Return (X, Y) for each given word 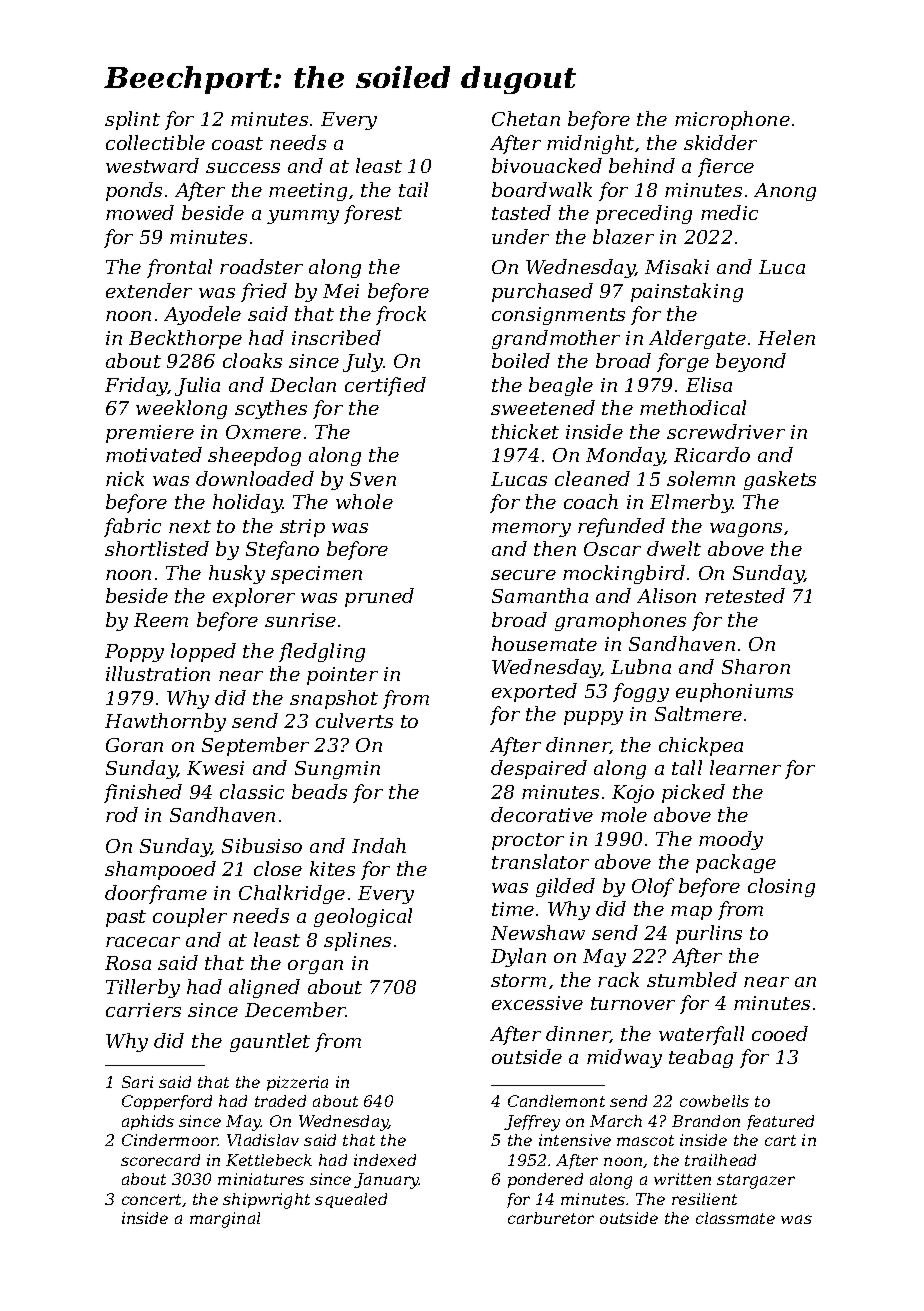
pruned (379, 597)
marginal (225, 1220)
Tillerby (143, 988)
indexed (385, 1160)
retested (745, 595)
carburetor (551, 1218)
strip (302, 528)
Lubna (641, 666)
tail (413, 189)
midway (624, 1058)
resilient (704, 1199)
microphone (732, 120)
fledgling (322, 652)
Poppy (134, 653)
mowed (140, 212)
